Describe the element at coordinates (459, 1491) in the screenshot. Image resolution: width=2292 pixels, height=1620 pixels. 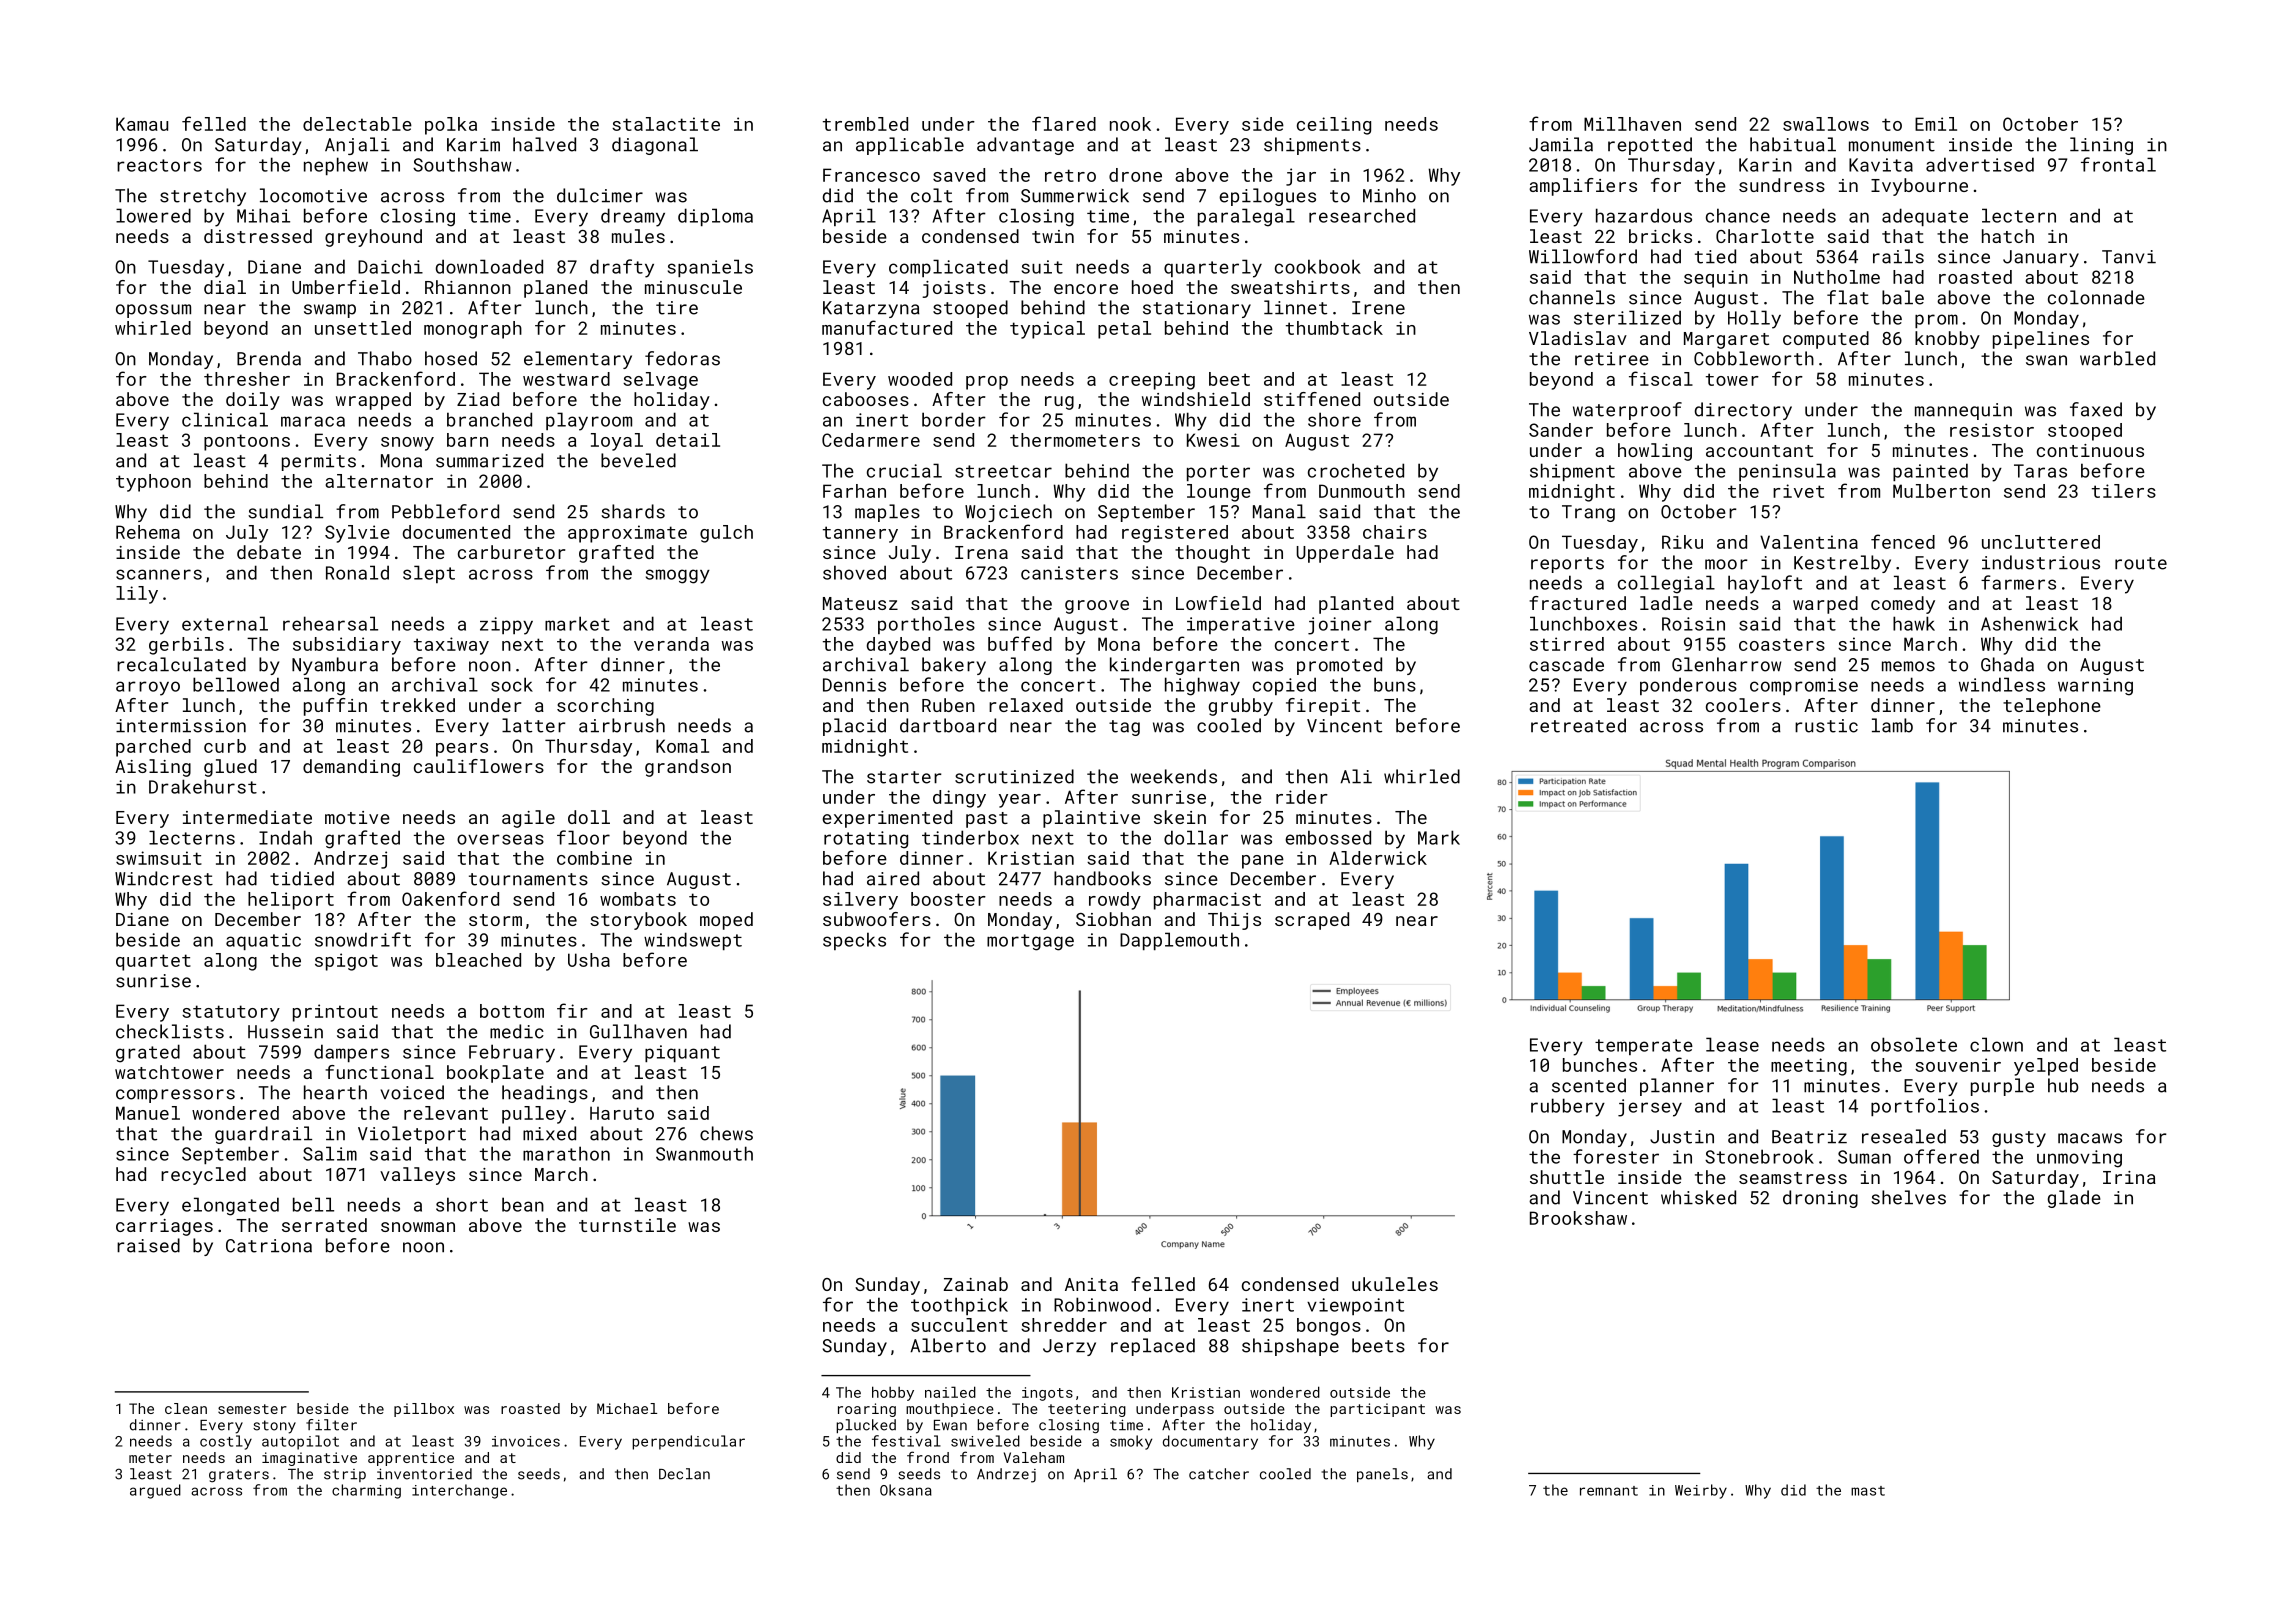
I see `interchange` at that location.
